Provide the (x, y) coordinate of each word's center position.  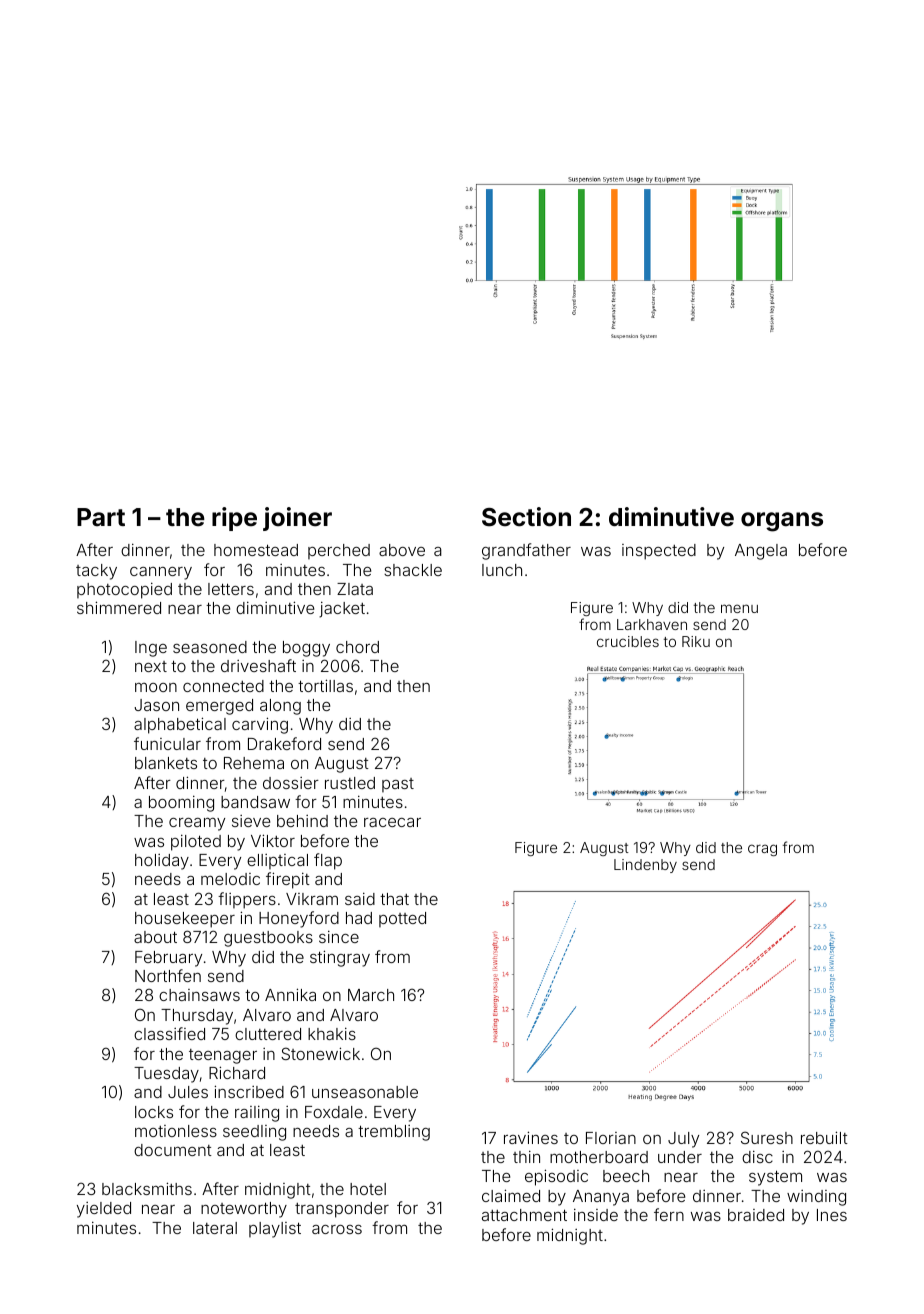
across (337, 1229)
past (398, 785)
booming (181, 804)
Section (526, 517)
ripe (234, 519)
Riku (696, 641)
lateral (215, 1228)
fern (669, 1214)
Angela (761, 552)
